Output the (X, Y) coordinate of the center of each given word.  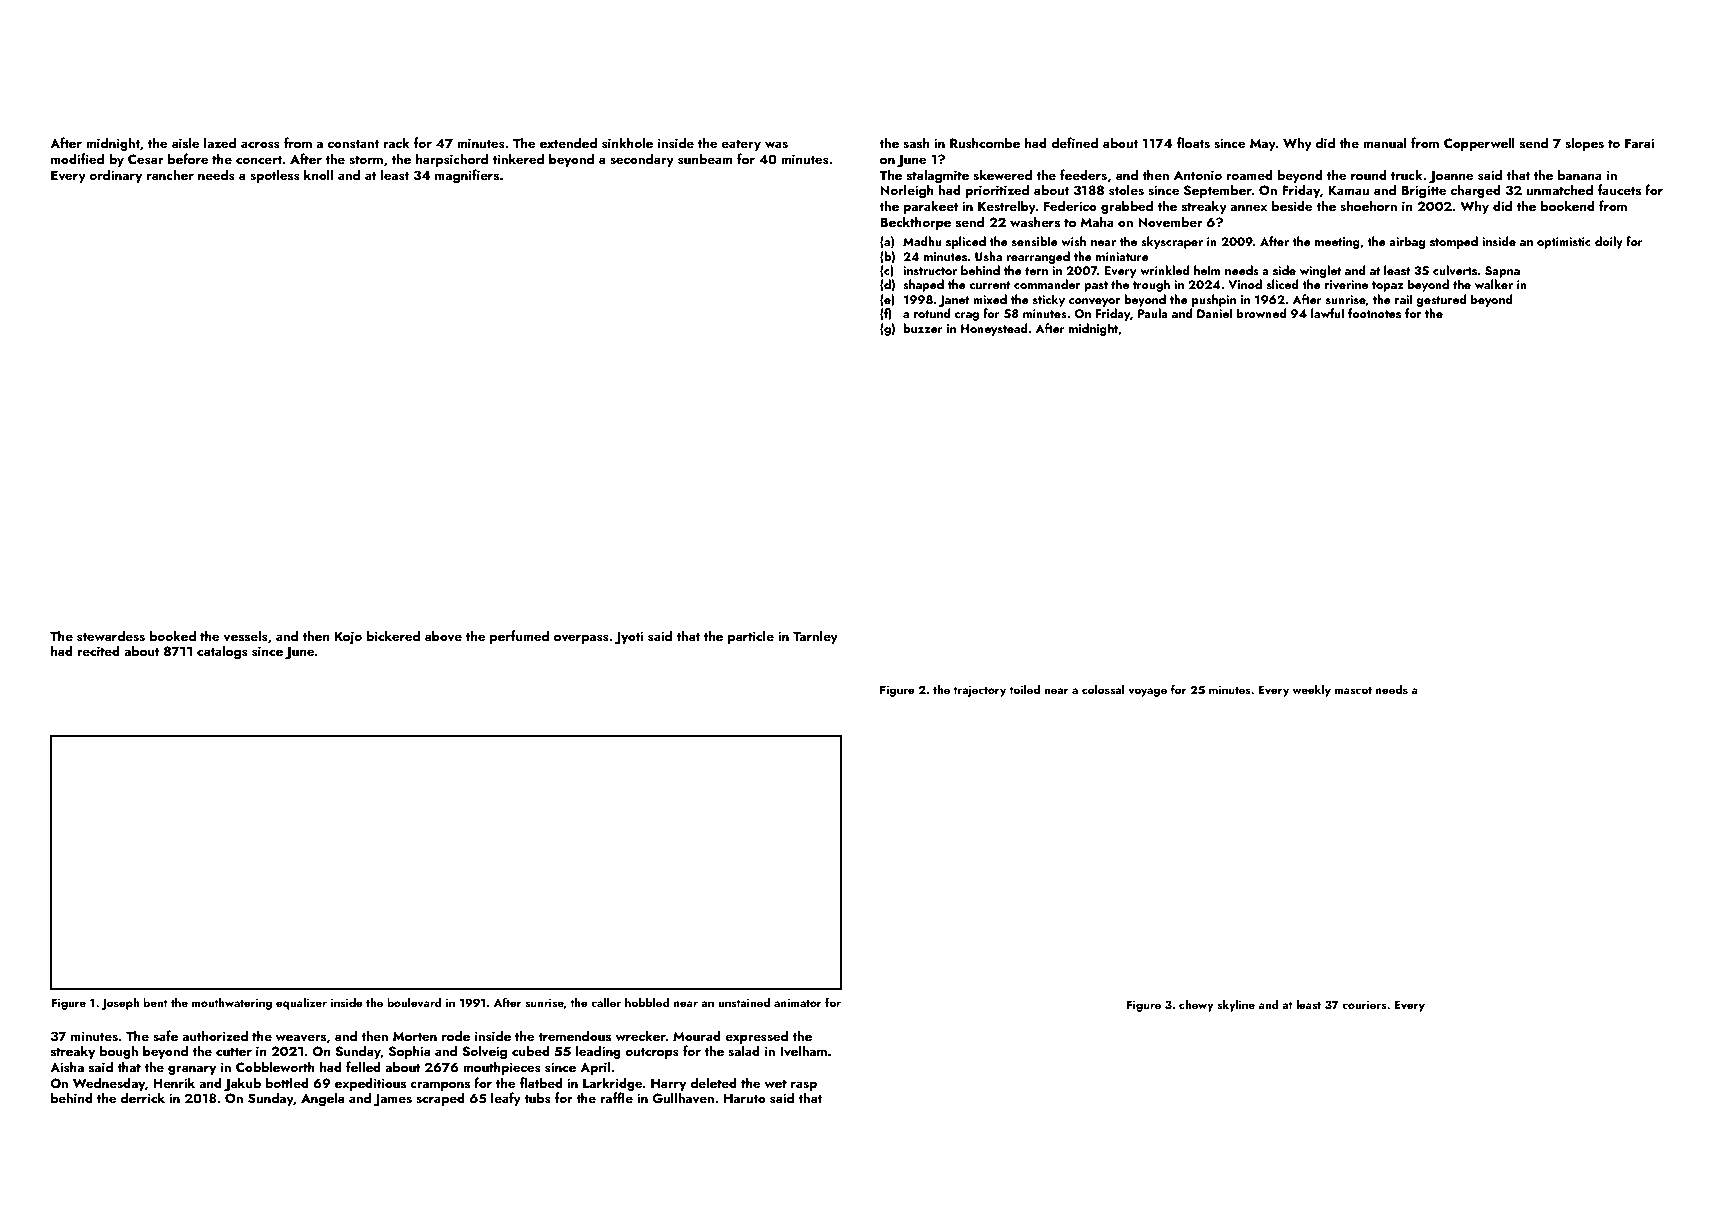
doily (1609, 242)
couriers (1364, 1004)
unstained (744, 1002)
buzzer (923, 328)
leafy (506, 1099)
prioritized (997, 191)
